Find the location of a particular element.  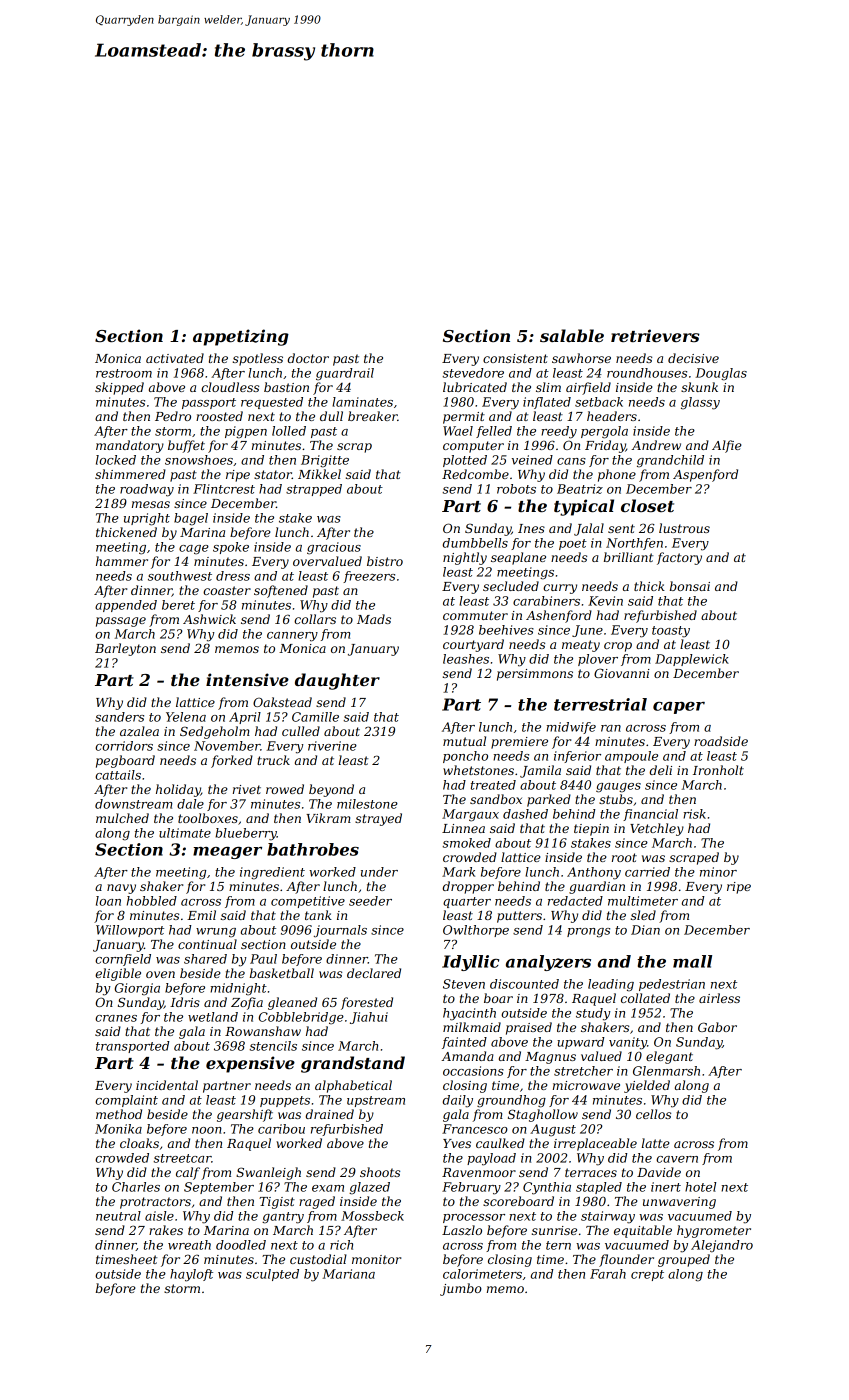

stevedore is located at coordinates (473, 373).
